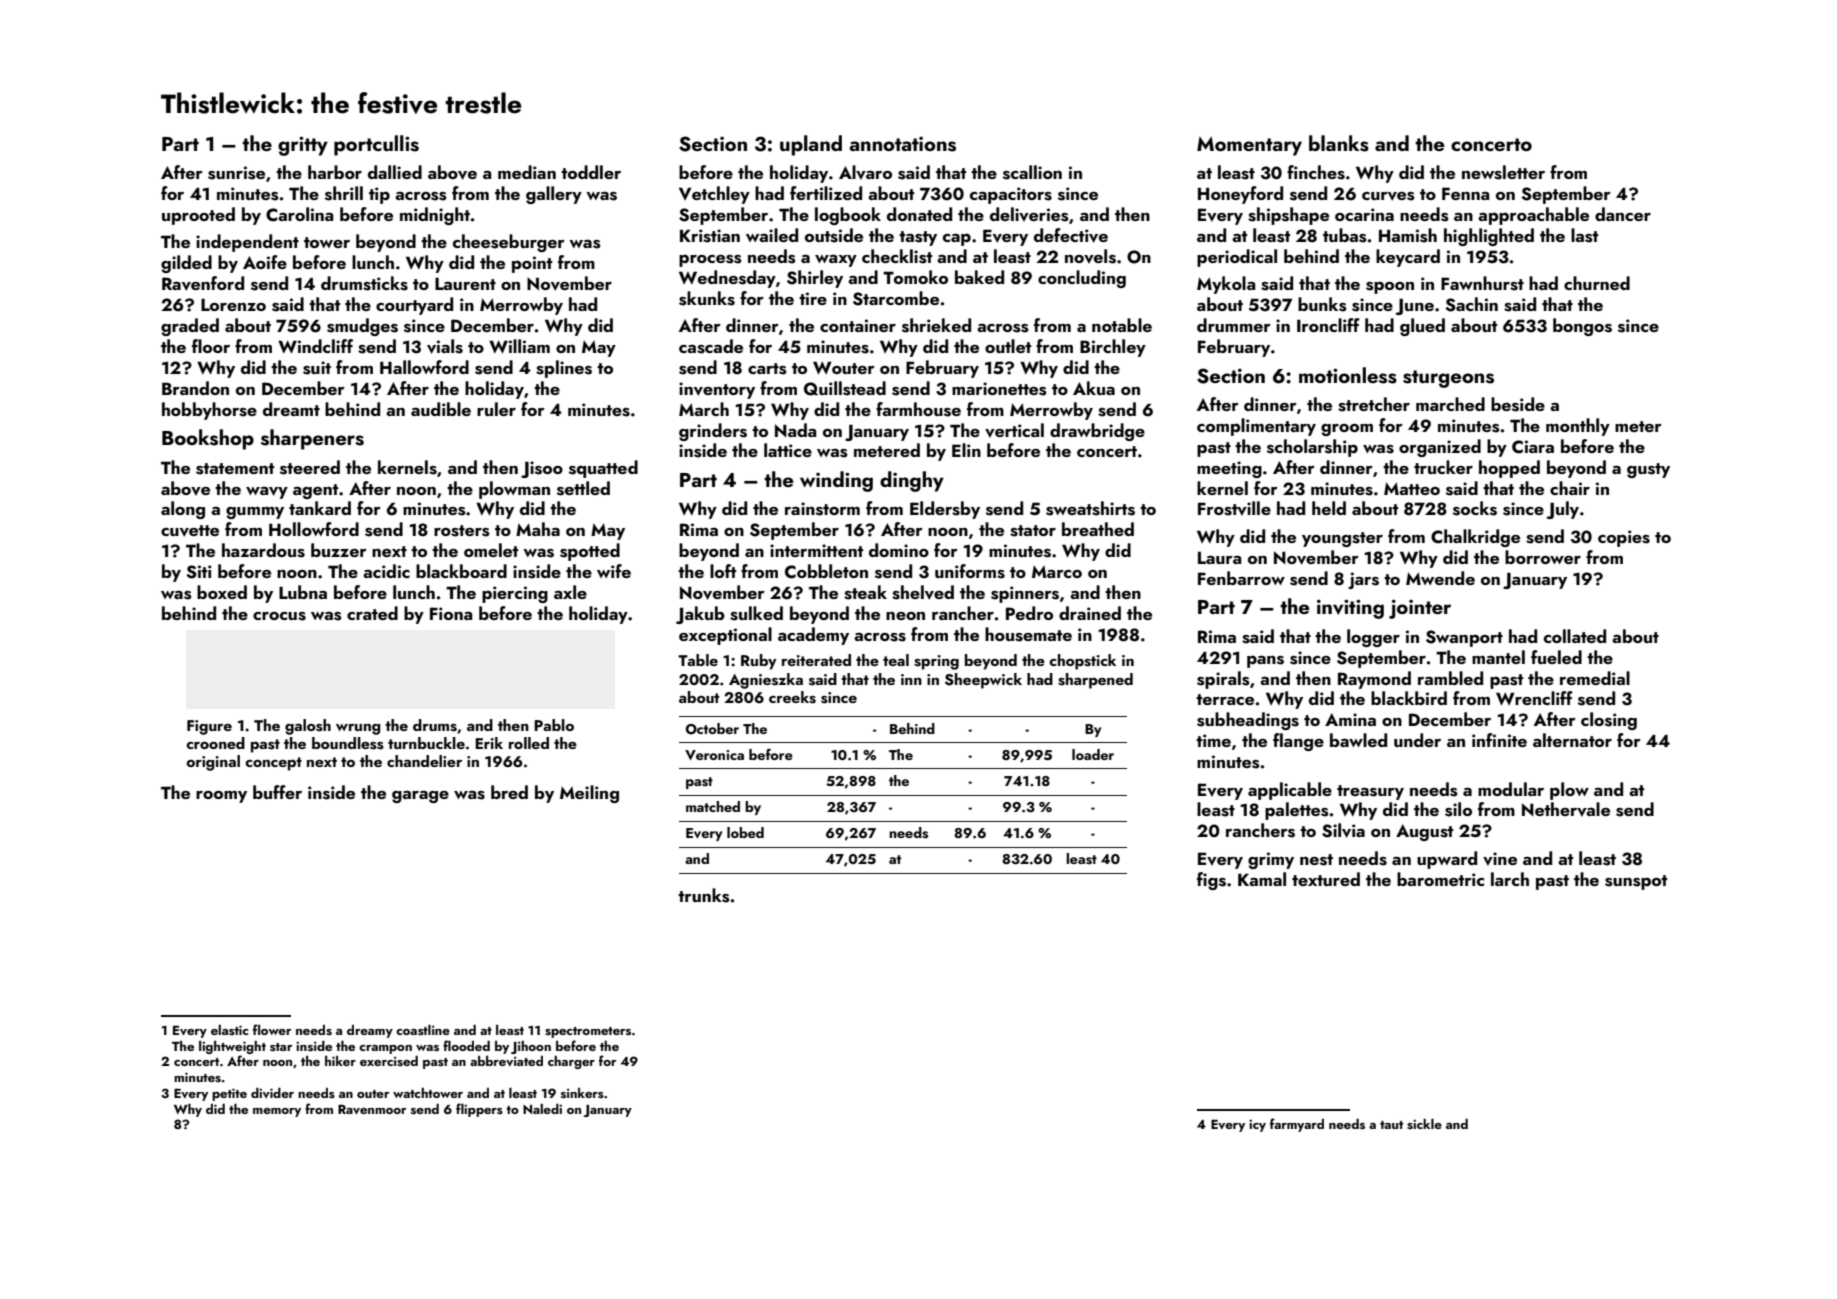  What do you see at coordinates (372, 1109) in the screenshot?
I see `Ravenmoor` at bounding box center [372, 1109].
